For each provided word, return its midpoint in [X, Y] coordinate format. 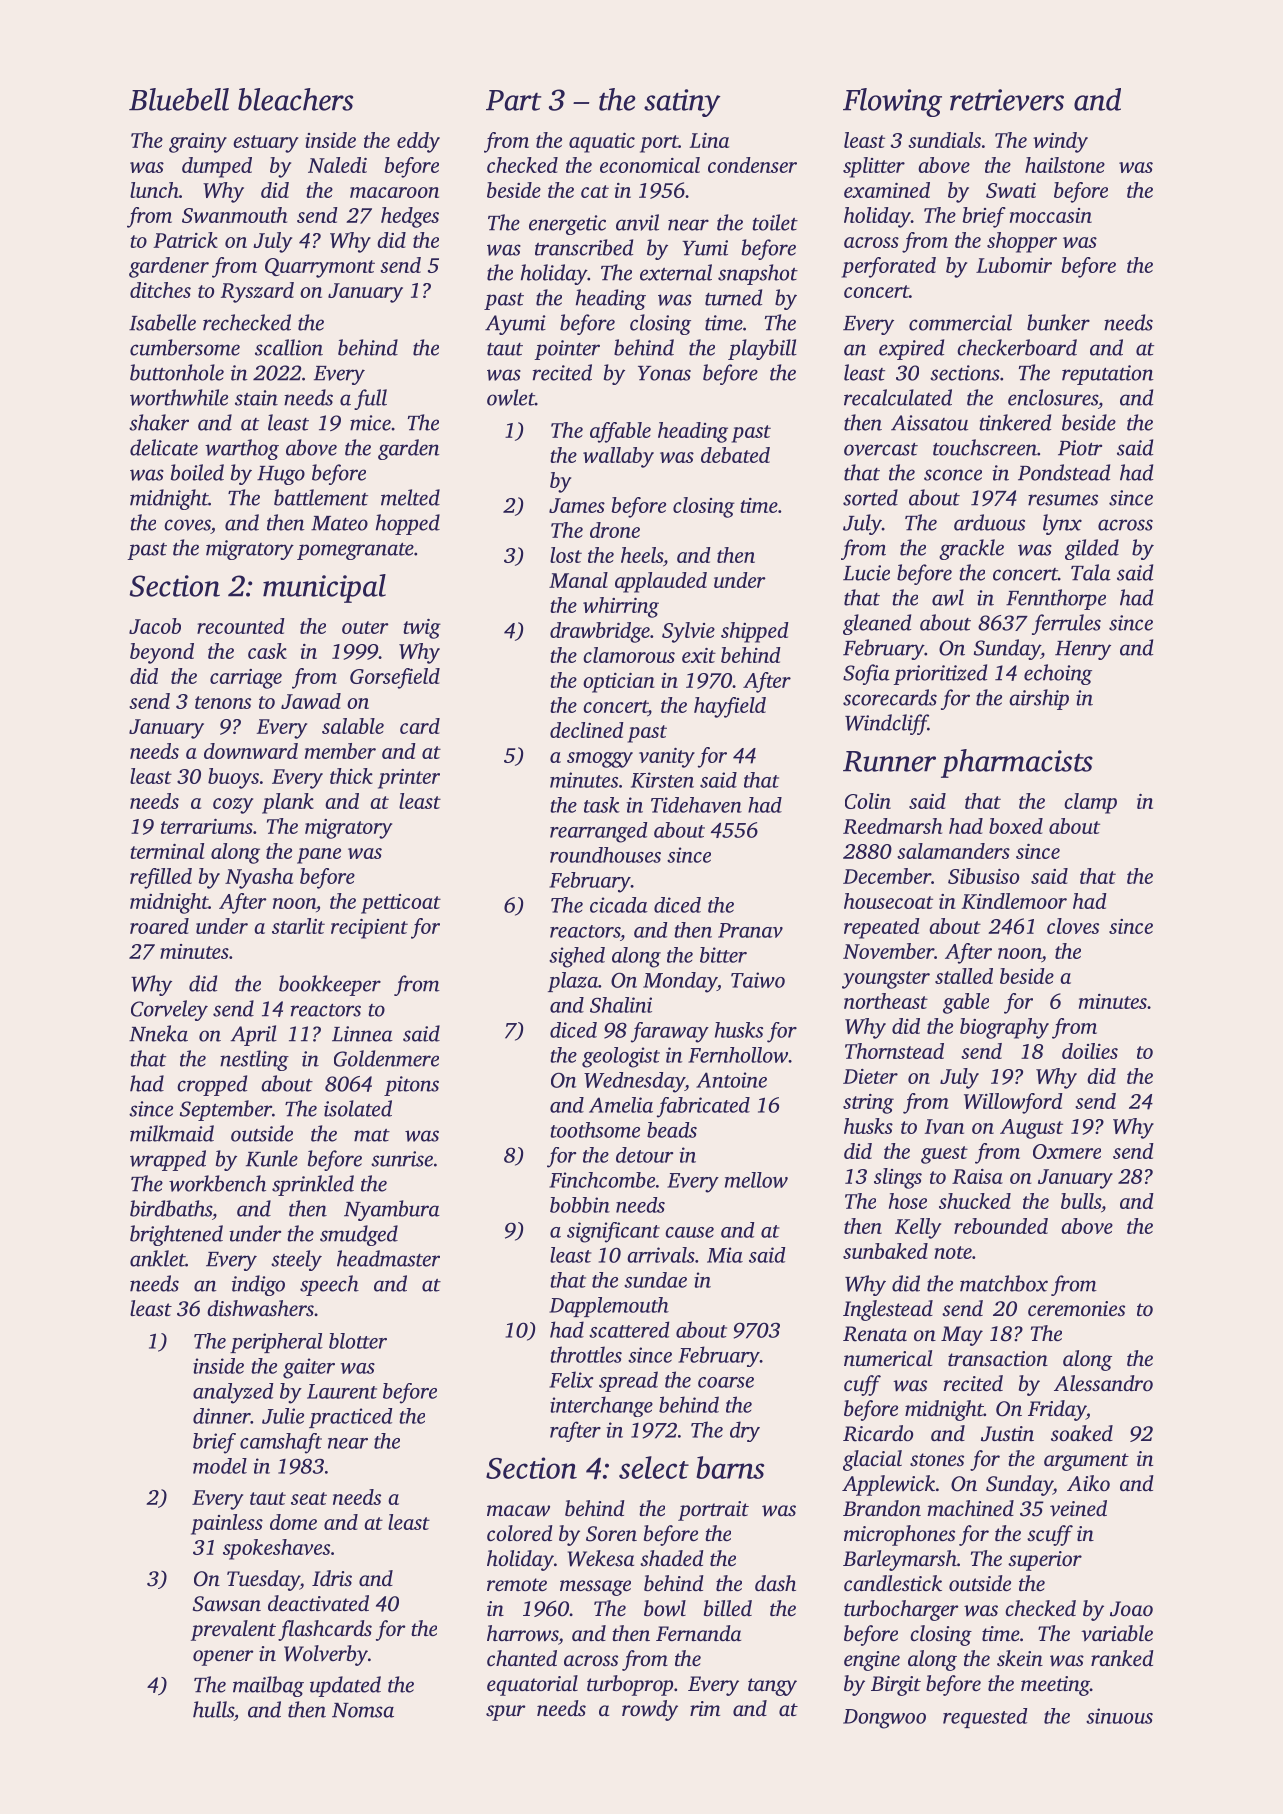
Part [513, 100]
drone [615, 530]
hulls [213, 1709]
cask [267, 651]
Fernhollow [738, 1055]
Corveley [169, 1010]
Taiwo [758, 980]
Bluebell [179, 99]
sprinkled [313, 1185]
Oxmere [1067, 1151]
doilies [1090, 1051]
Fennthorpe [1056, 599]
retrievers [1007, 100]
